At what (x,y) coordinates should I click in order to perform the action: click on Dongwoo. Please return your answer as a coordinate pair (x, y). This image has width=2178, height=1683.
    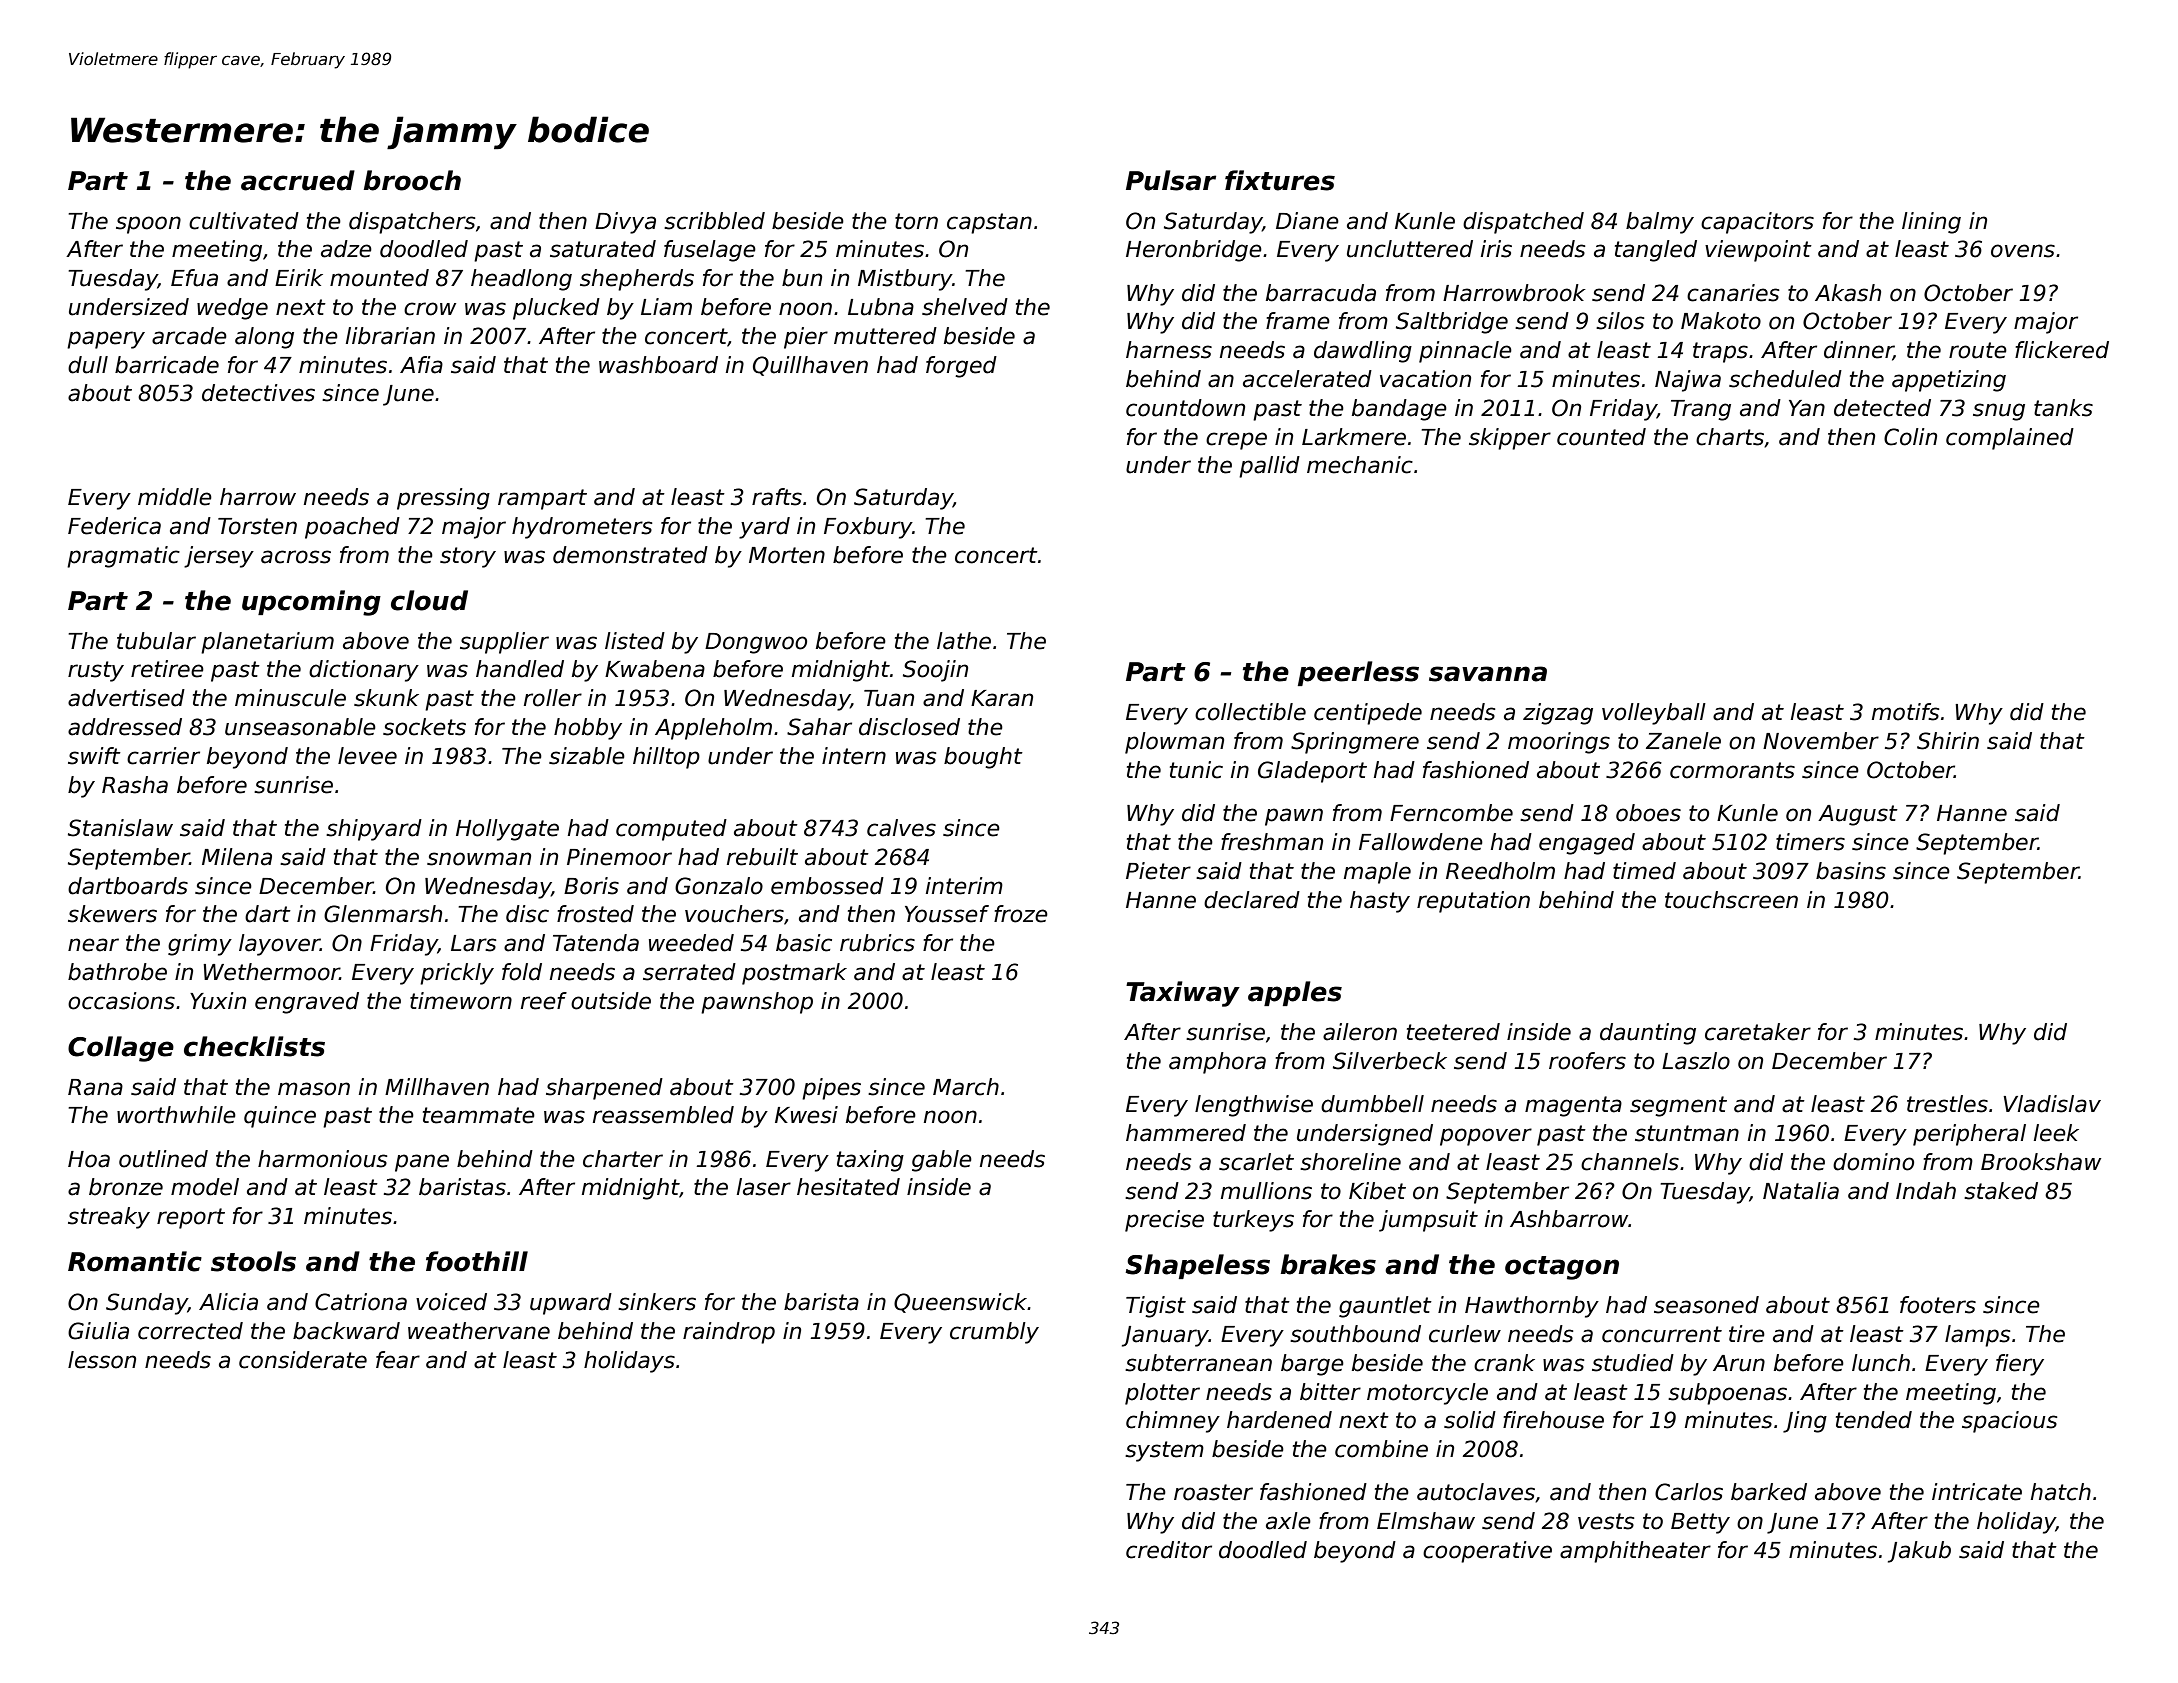
    Looking at the image, I should click on (756, 643).
